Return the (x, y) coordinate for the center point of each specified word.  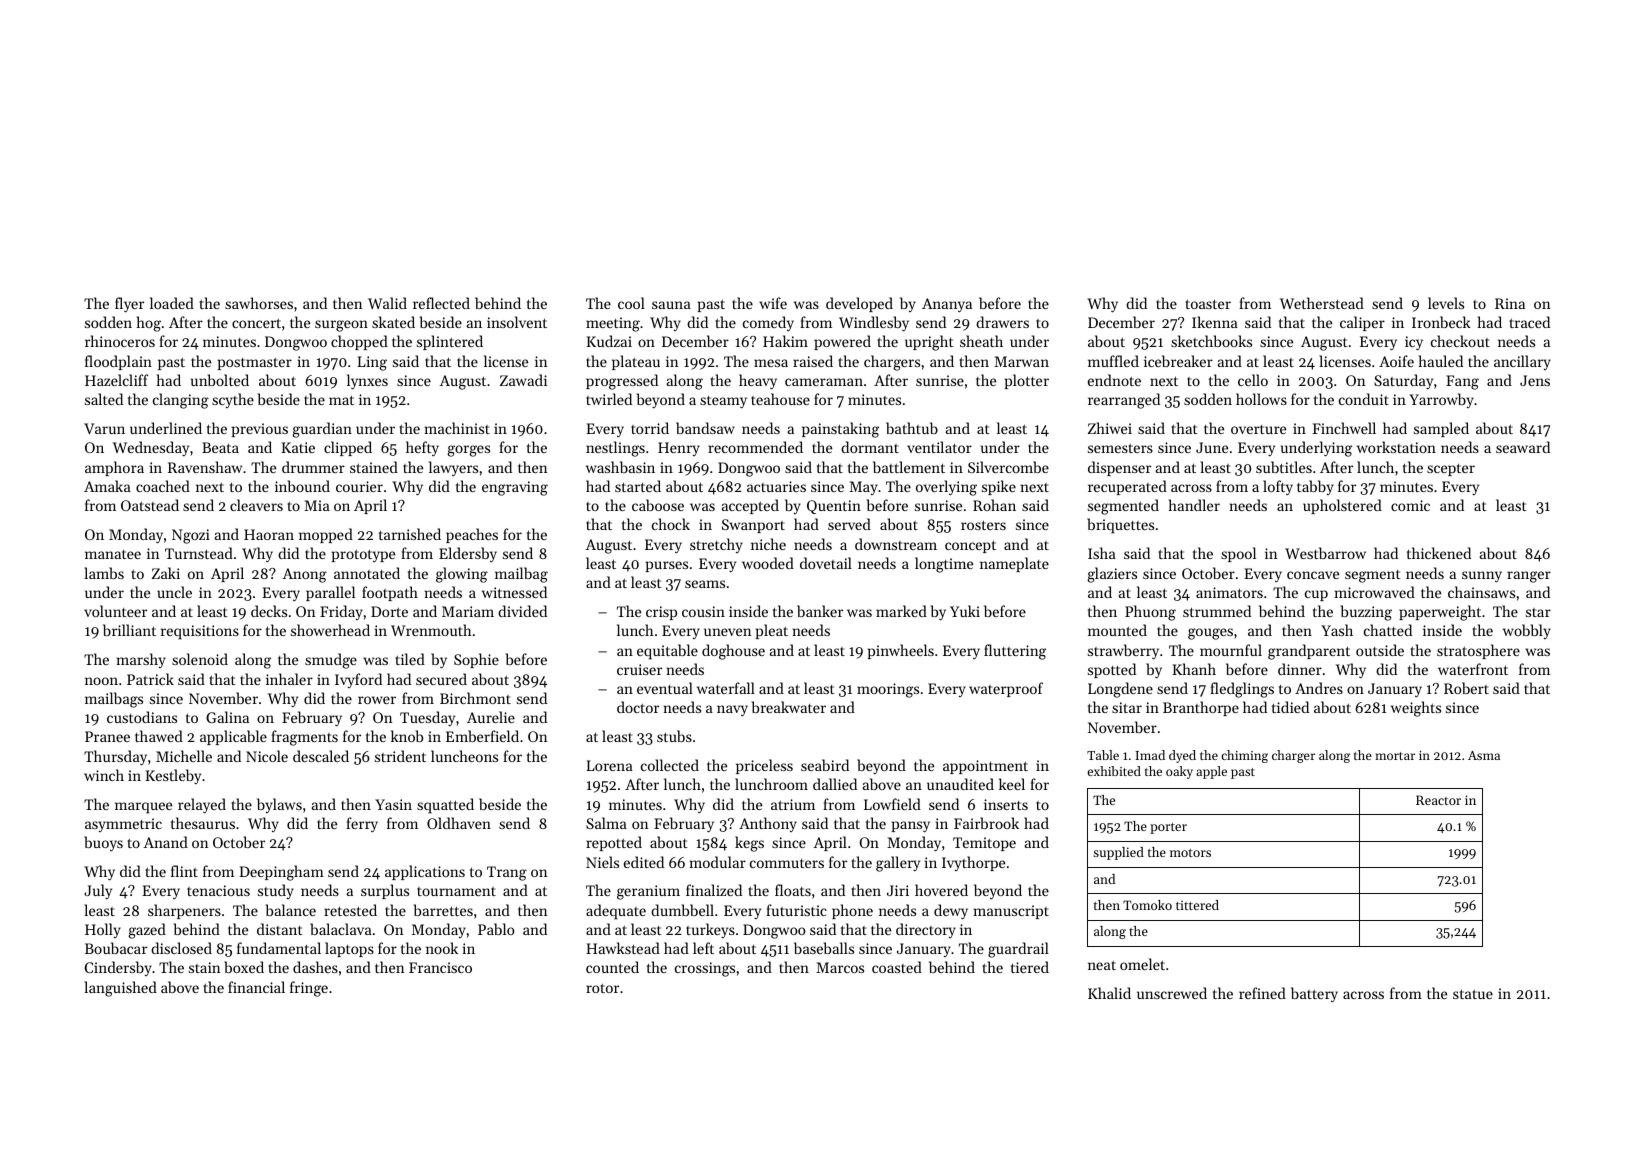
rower (377, 700)
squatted (445, 806)
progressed (622, 382)
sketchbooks (1211, 341)
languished (120, 989)
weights (1416, 709)
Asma (1484, 755)
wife (773, 303)
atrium (793, 804)
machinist (457, 428)
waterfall (726, 688)
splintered (450, 342)
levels (1446, 303)
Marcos (840, 967)
